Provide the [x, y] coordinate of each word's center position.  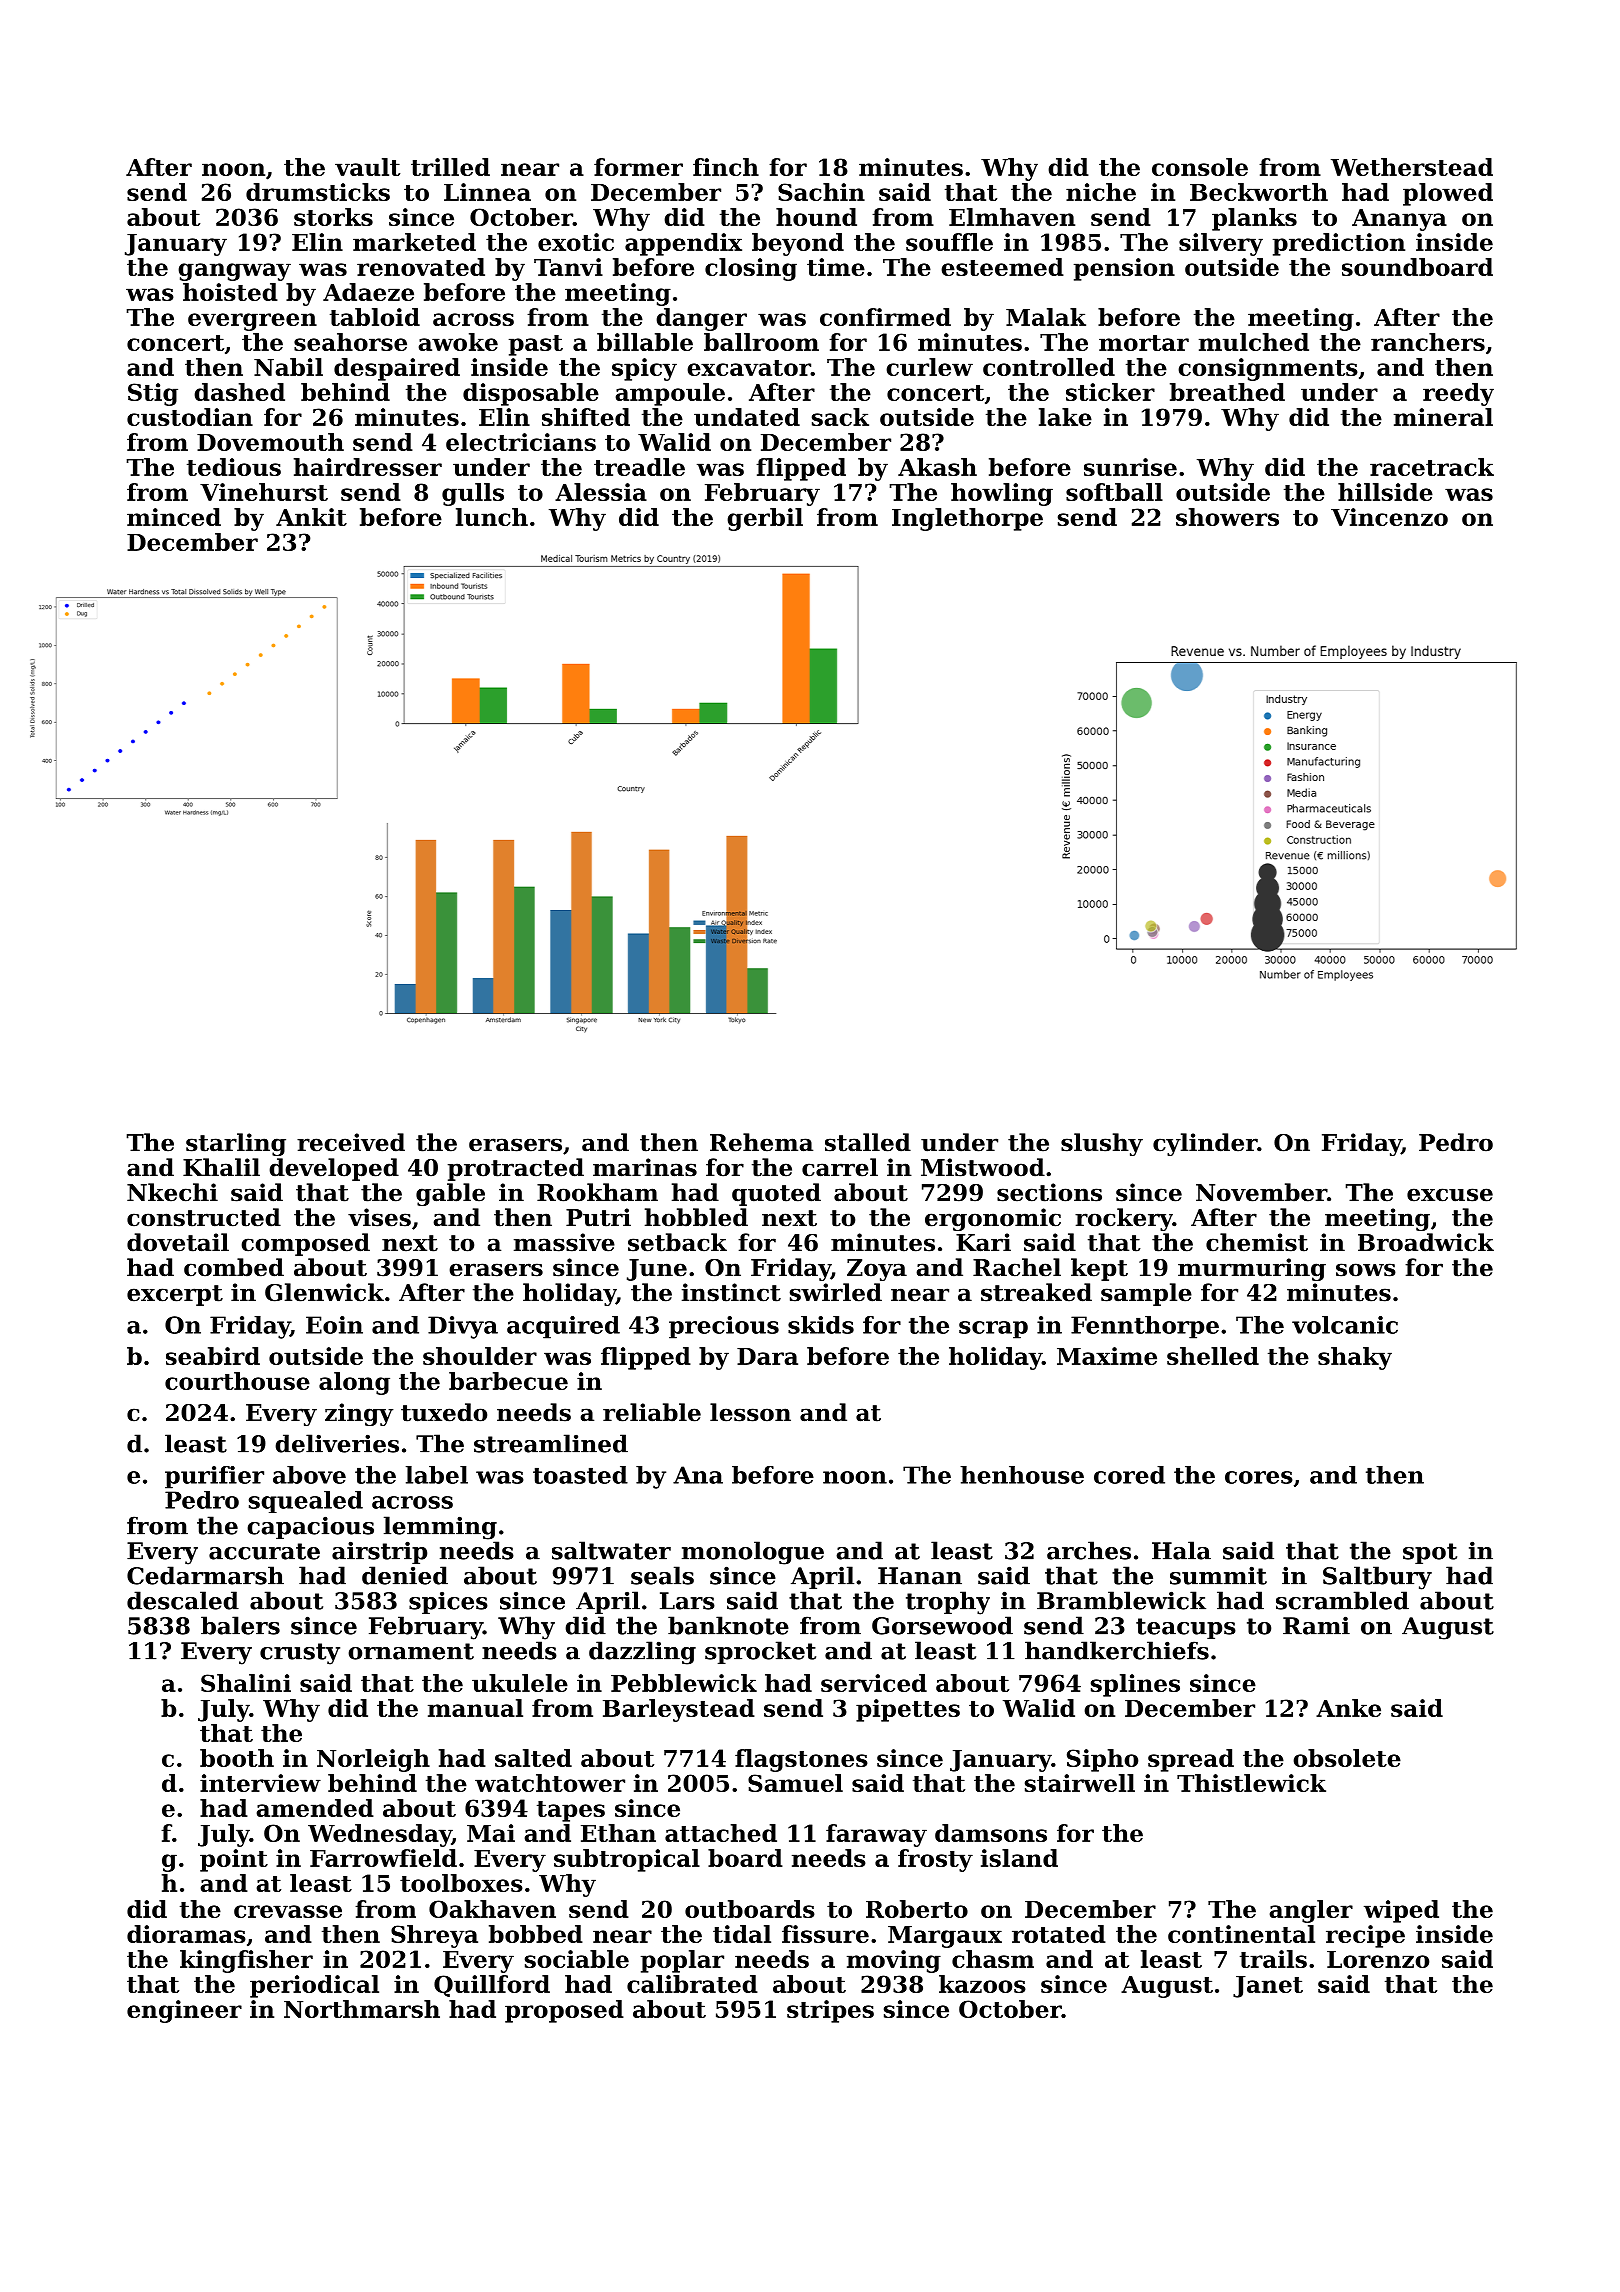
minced [174, 517]
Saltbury [1377, 1578]
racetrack [1432, 467]
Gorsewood [942, 1625]
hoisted [230, 292]
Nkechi [172, 1192]
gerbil [765, 519]
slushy [1102, 1144]
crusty [300, 1654]
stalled [868, 1142]
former [638, 167]
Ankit [311, 517]
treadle [639, 467]
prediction [1339, 244]
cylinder [1205, 1144]
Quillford [492, 1986]
